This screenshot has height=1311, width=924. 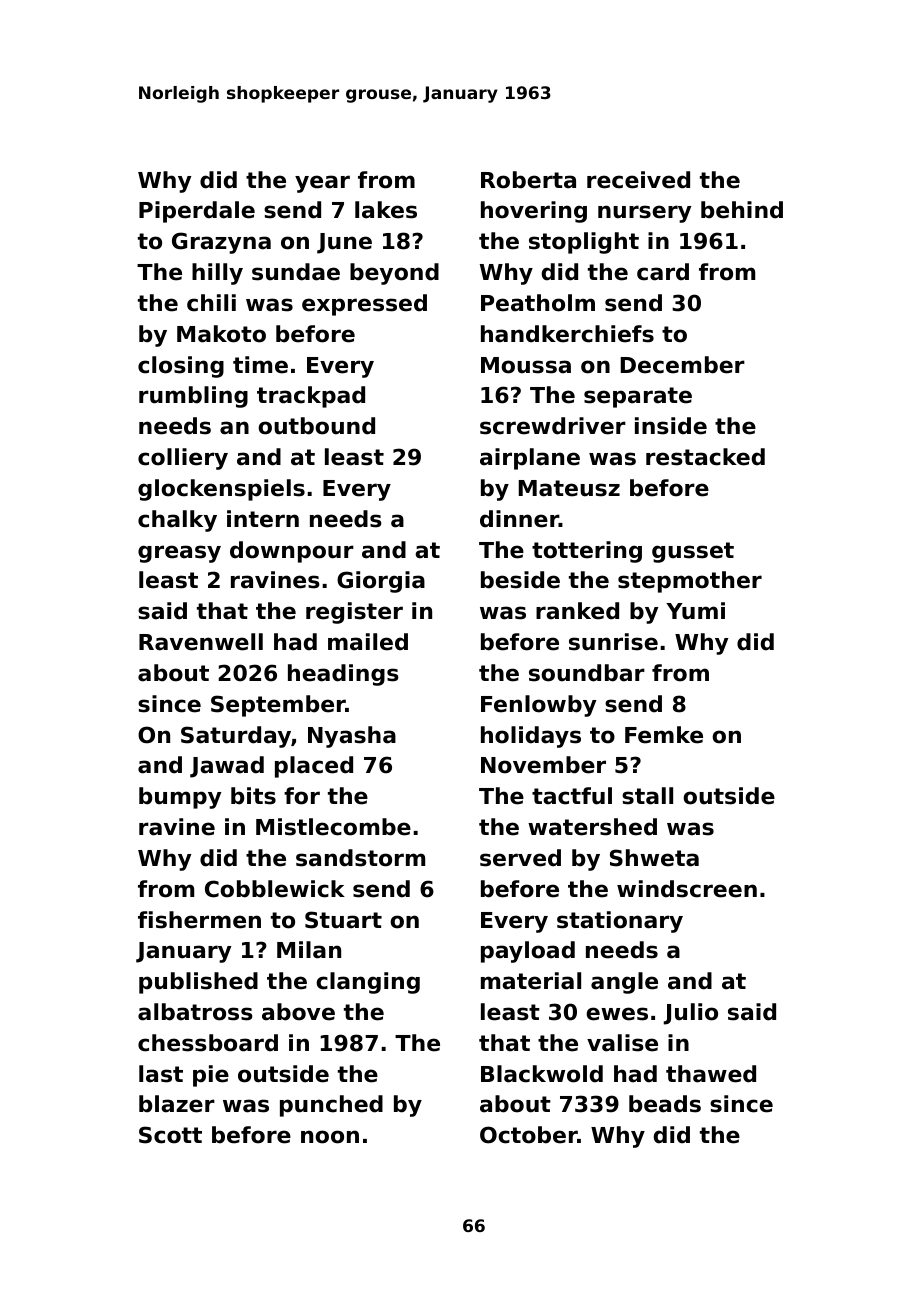 I want to click on chessboard, so click(x=208, y=1043).
